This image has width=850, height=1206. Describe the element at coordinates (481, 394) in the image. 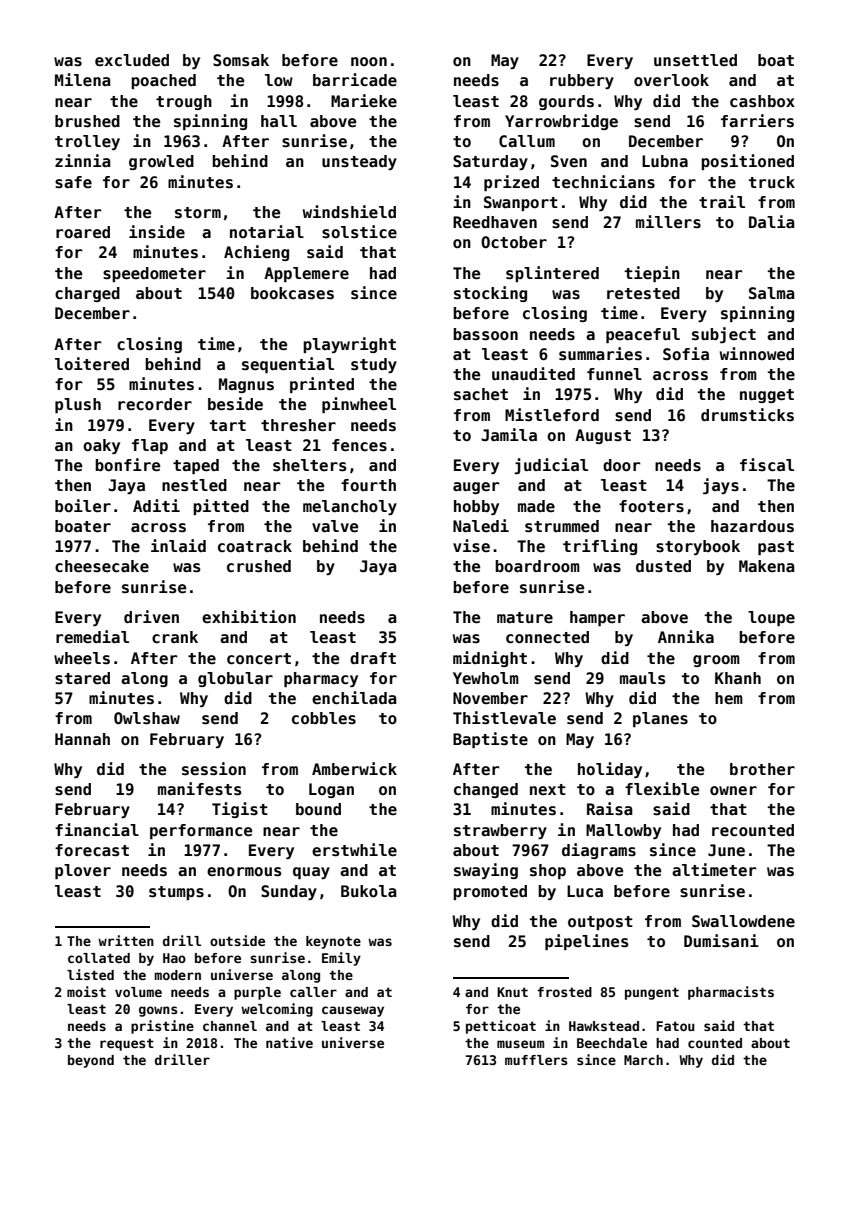

I see `sachet` at that location.
